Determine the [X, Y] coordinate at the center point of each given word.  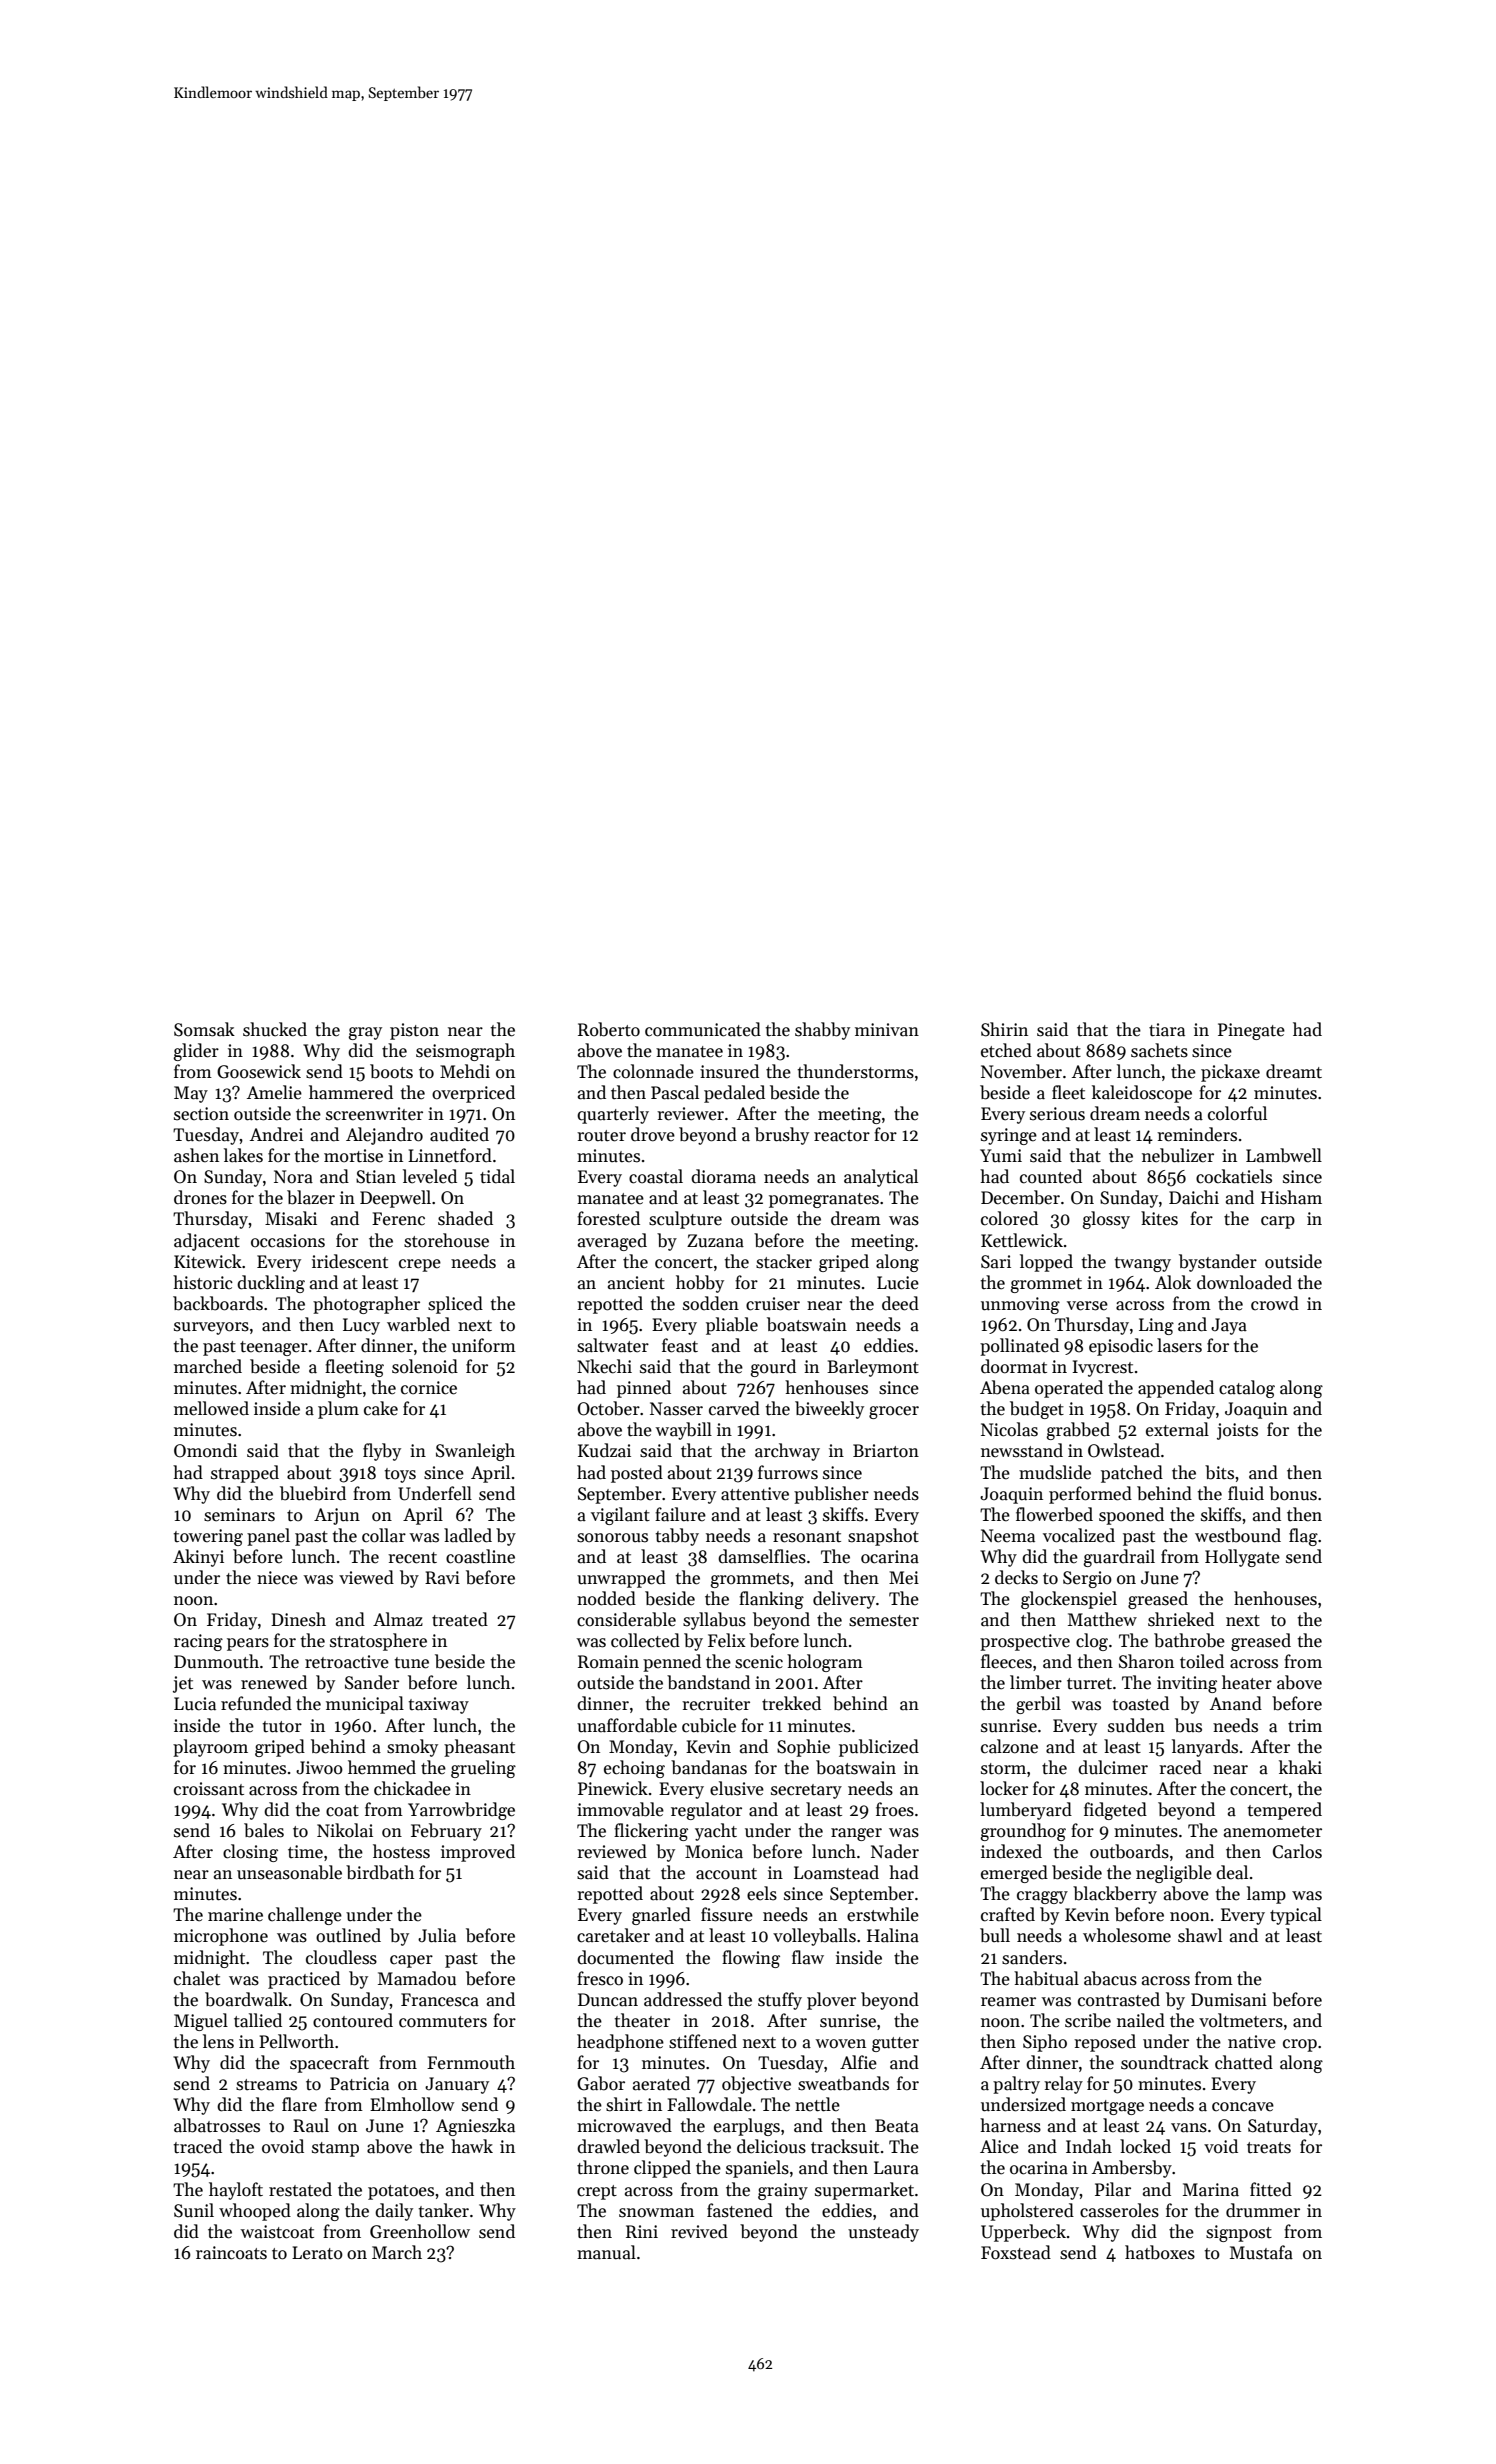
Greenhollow [420, 2231]
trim [1305, 1726]
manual [606, 2252]
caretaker [613, 1935]
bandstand [708, 1682]
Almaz [398, 1619]
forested [608, 1218]
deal [1232, 1872]
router [601, 1136]
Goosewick [259, 1071]
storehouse [446, 1240]
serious [1057, 1114]
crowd [1275, 1303]
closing [250, 1853]
